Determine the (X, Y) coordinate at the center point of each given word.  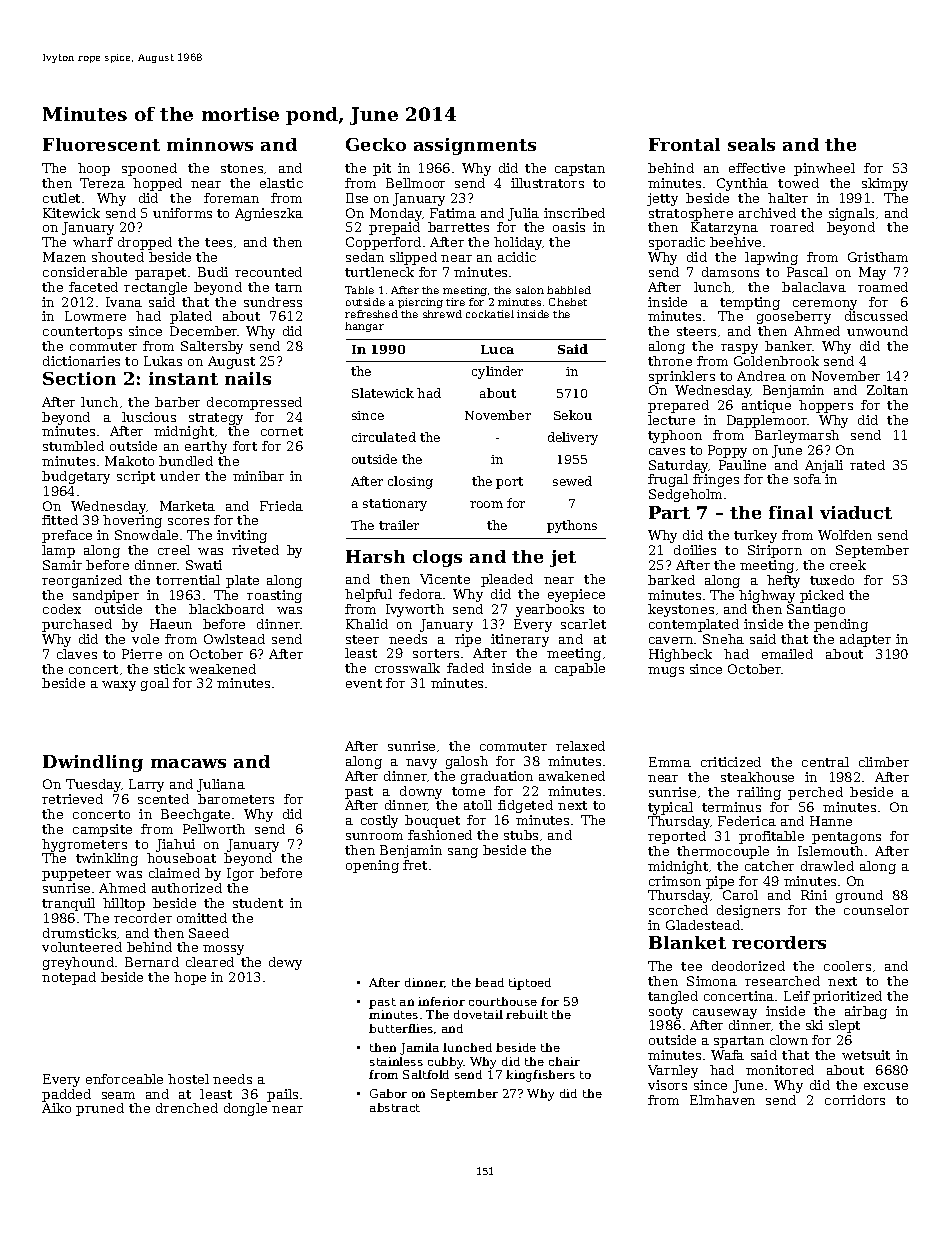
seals (751, 144)
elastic (281, 183)
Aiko (56, 1108)
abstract (395, 1107)
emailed (787, 654)
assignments (475, 146)
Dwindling (93, 763)
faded (465, 668)
